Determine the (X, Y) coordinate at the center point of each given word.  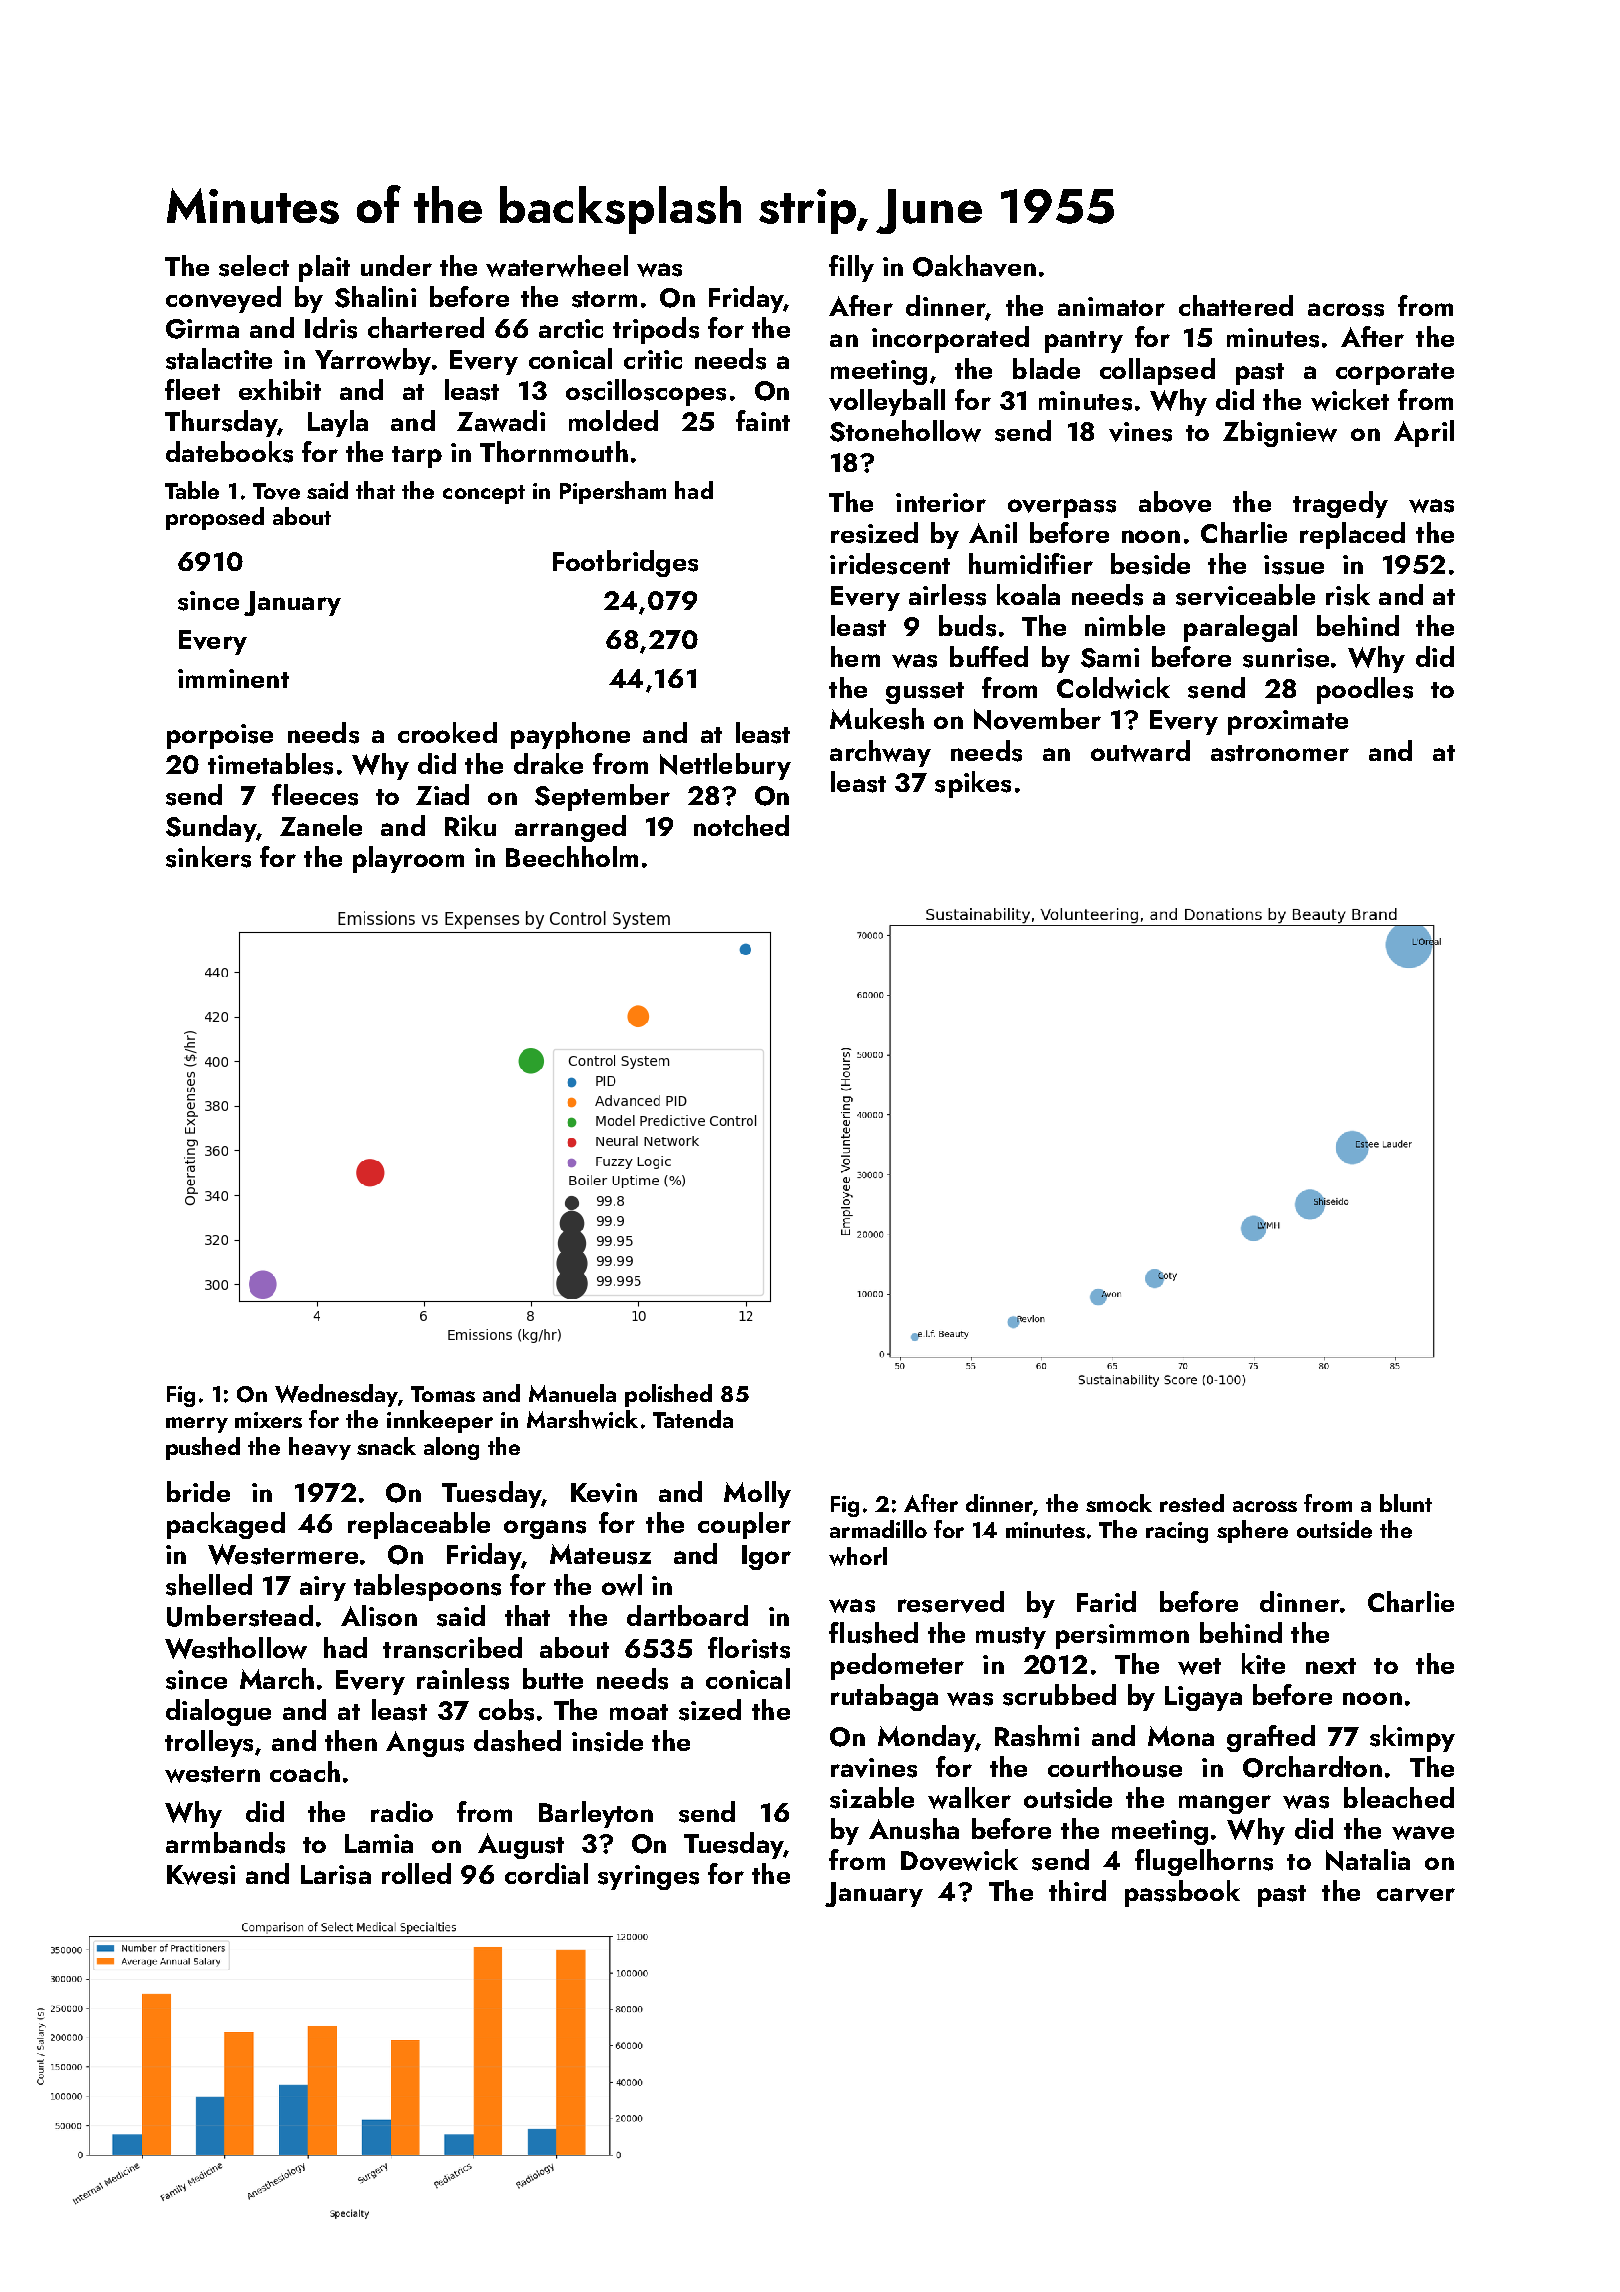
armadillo (878, 1529)
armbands (225, 1843)
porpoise (220, 736)
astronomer (1280, 753)
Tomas (443, 1394)
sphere (1252, 1531)
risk (1348, 595)
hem (855, 656)
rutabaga (884, 1697)
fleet (192, 389)
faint (763, 420)
